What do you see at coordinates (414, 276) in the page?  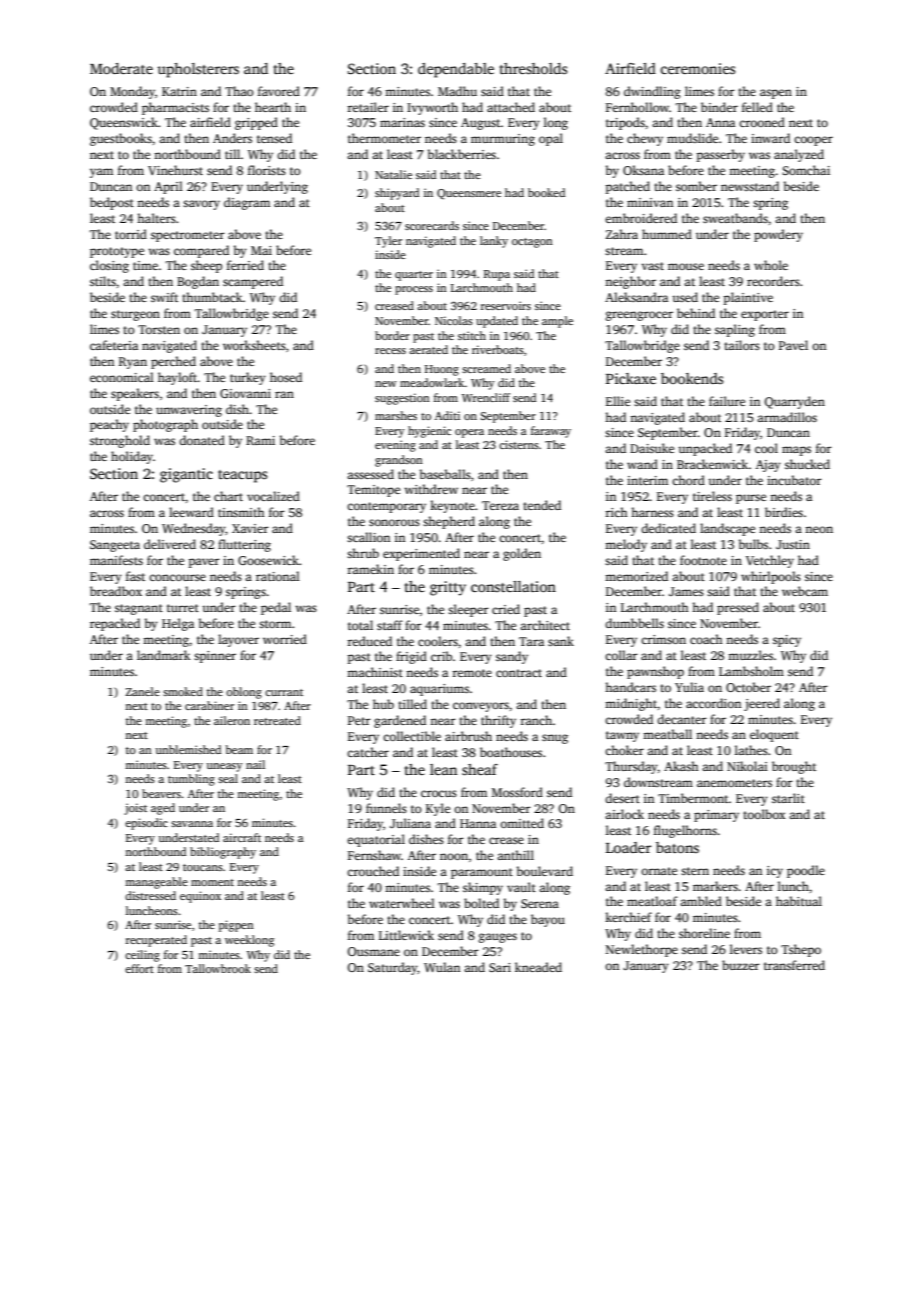 I see `quarter` at bounding box center [414, 276].
